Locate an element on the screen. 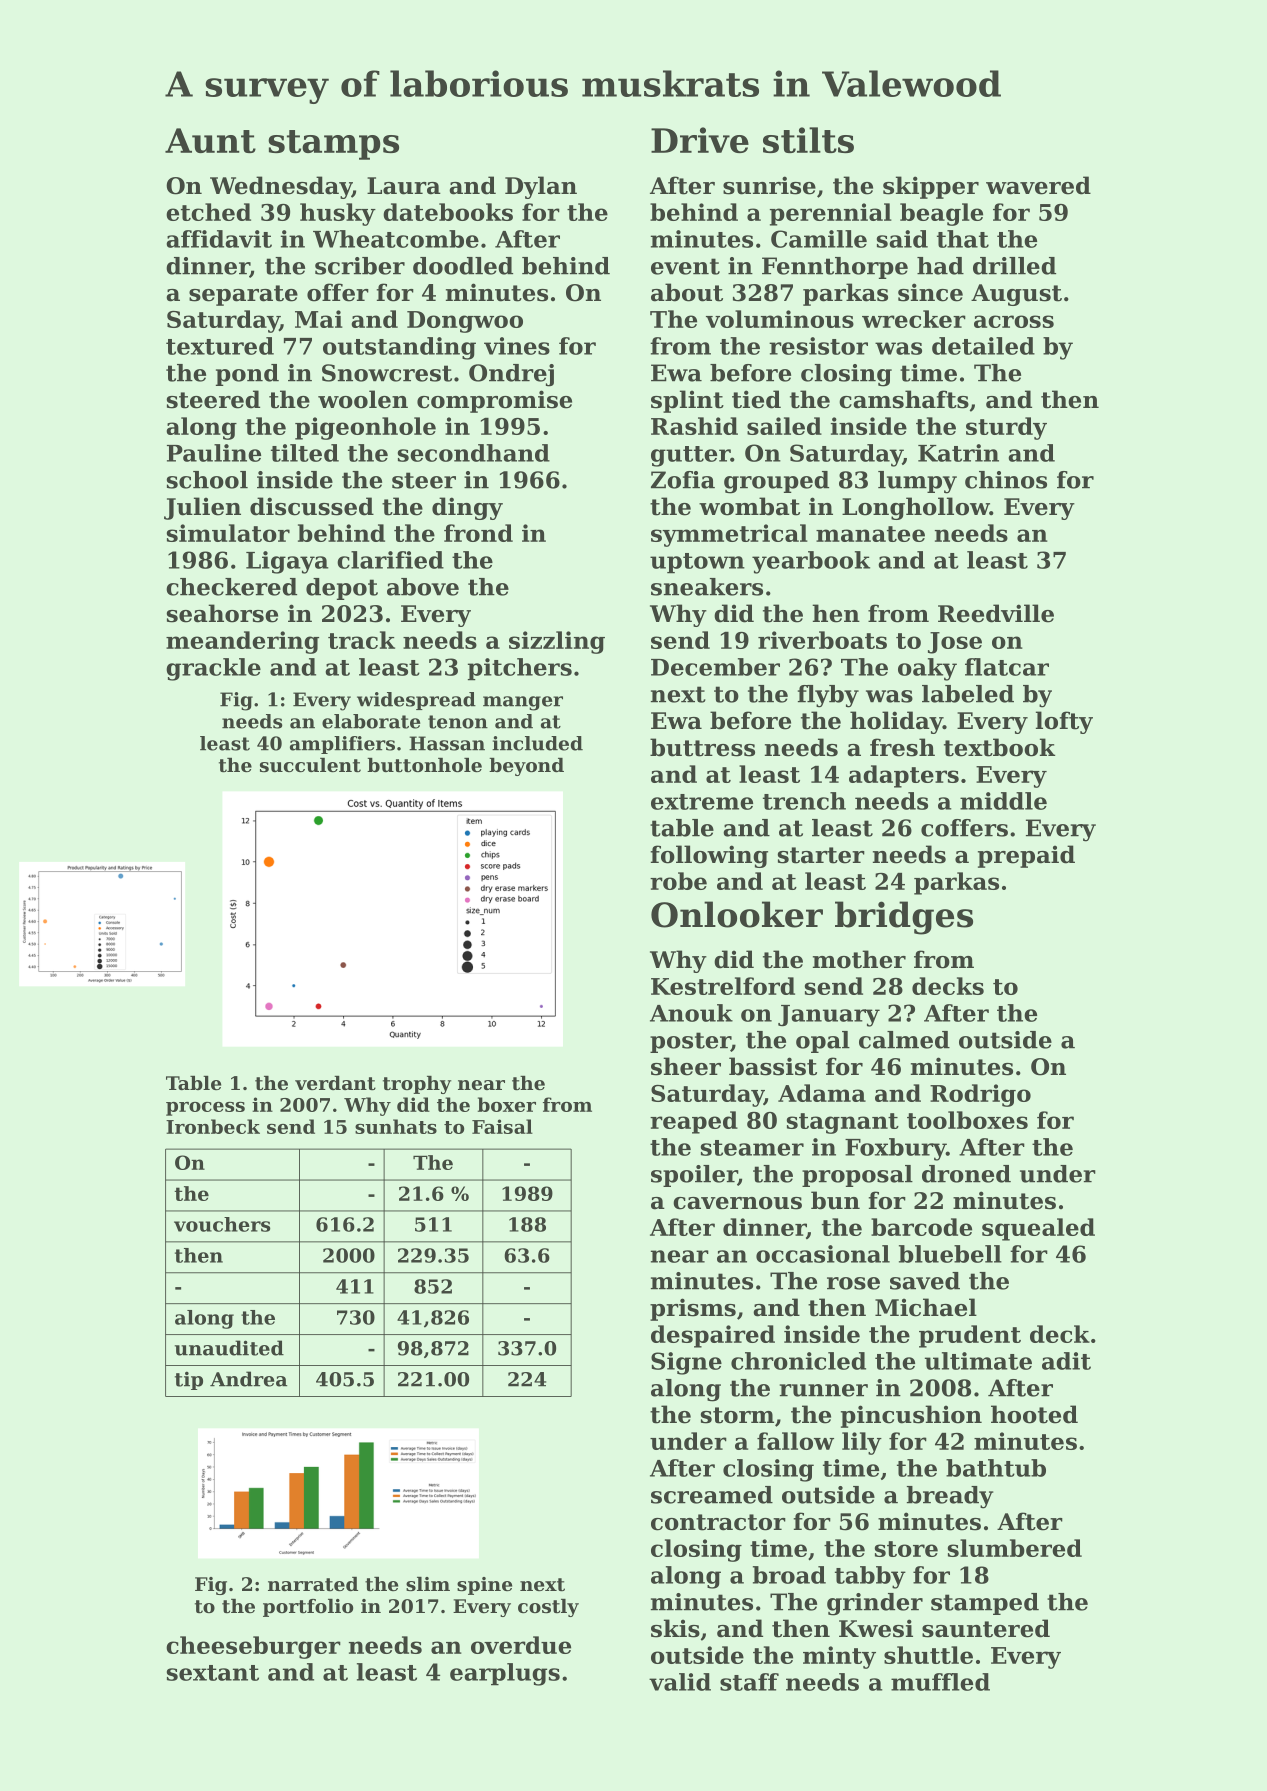 The image size is (1267, 1791). screamed is located at coordinates (712, 1495).
